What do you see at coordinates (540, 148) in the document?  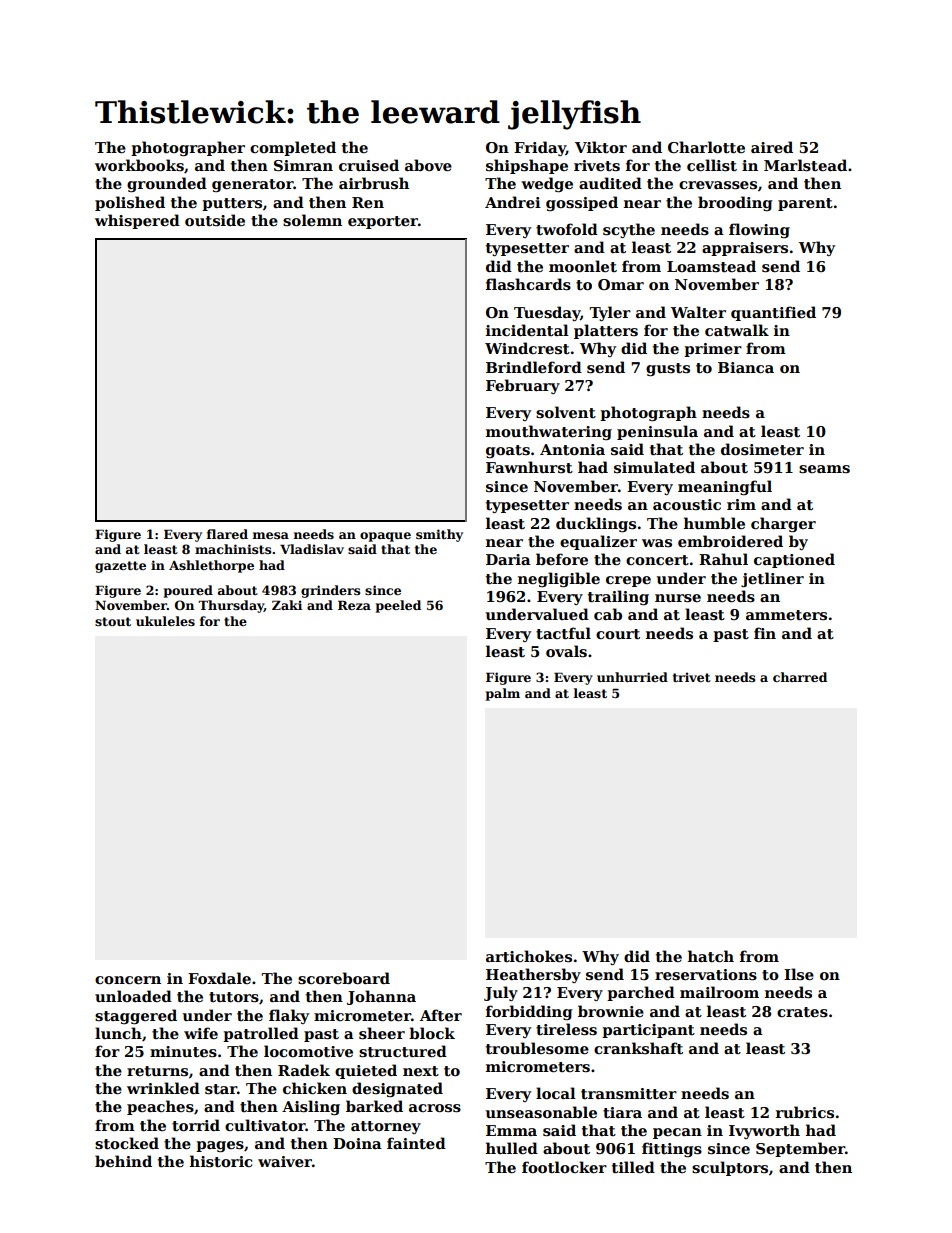 I see `Friday` at bounding box center [540, 148].
